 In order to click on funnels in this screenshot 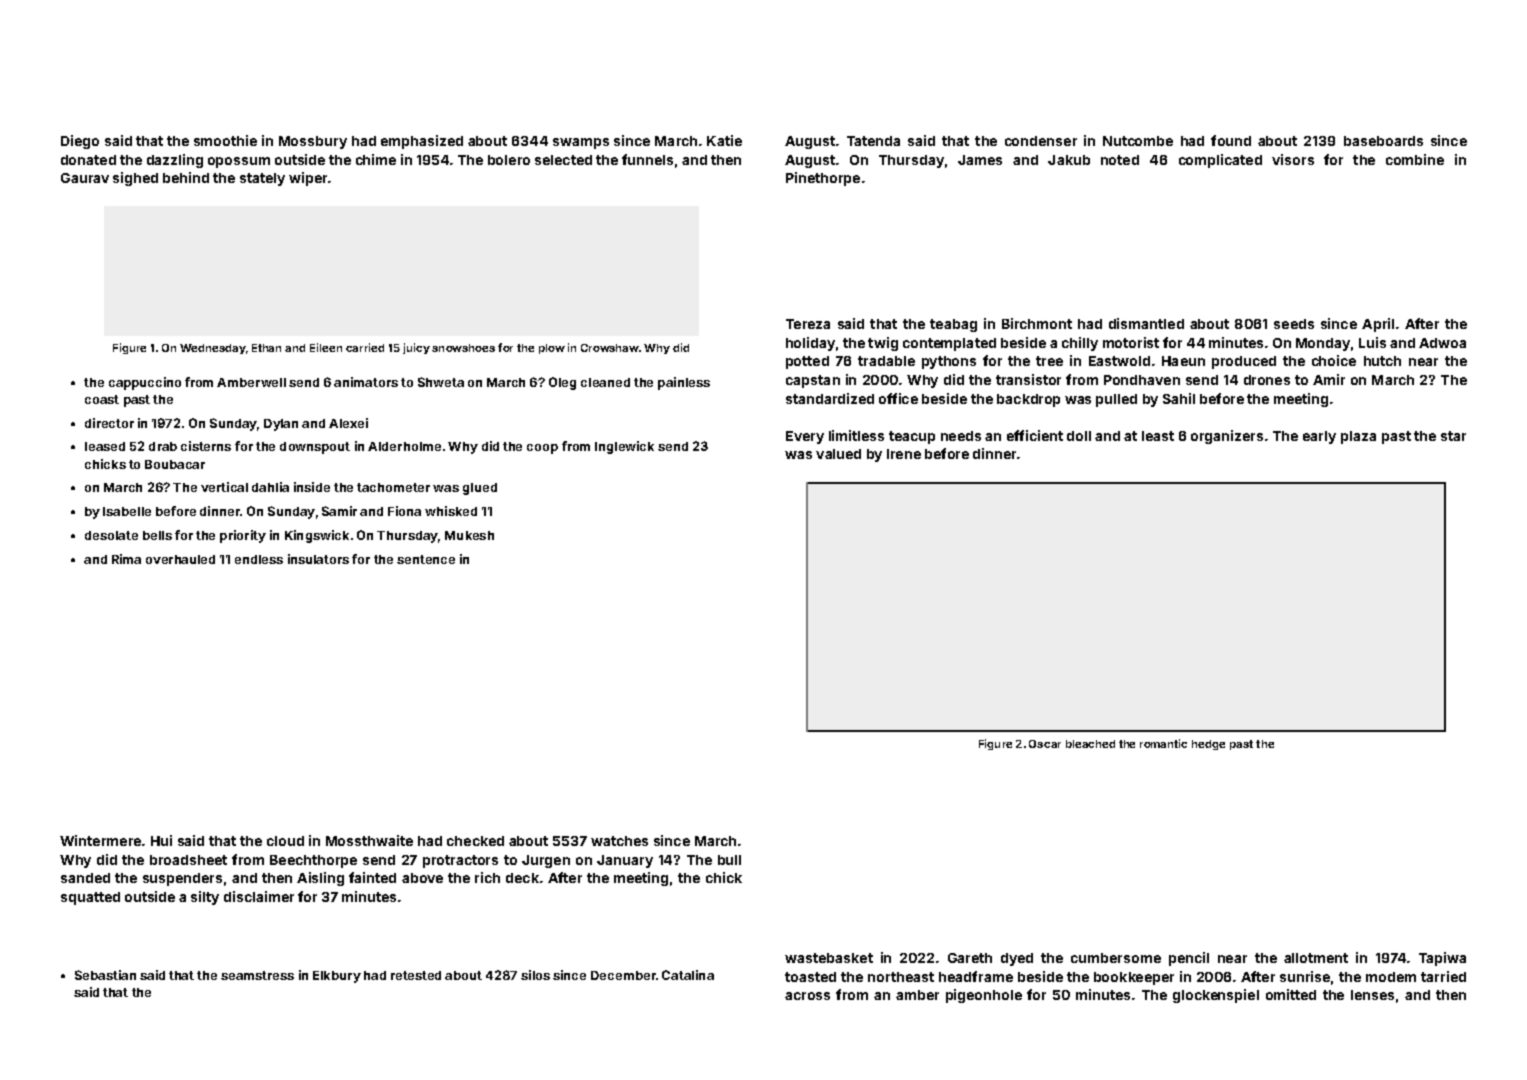, I will do `click(647, 159)`.
